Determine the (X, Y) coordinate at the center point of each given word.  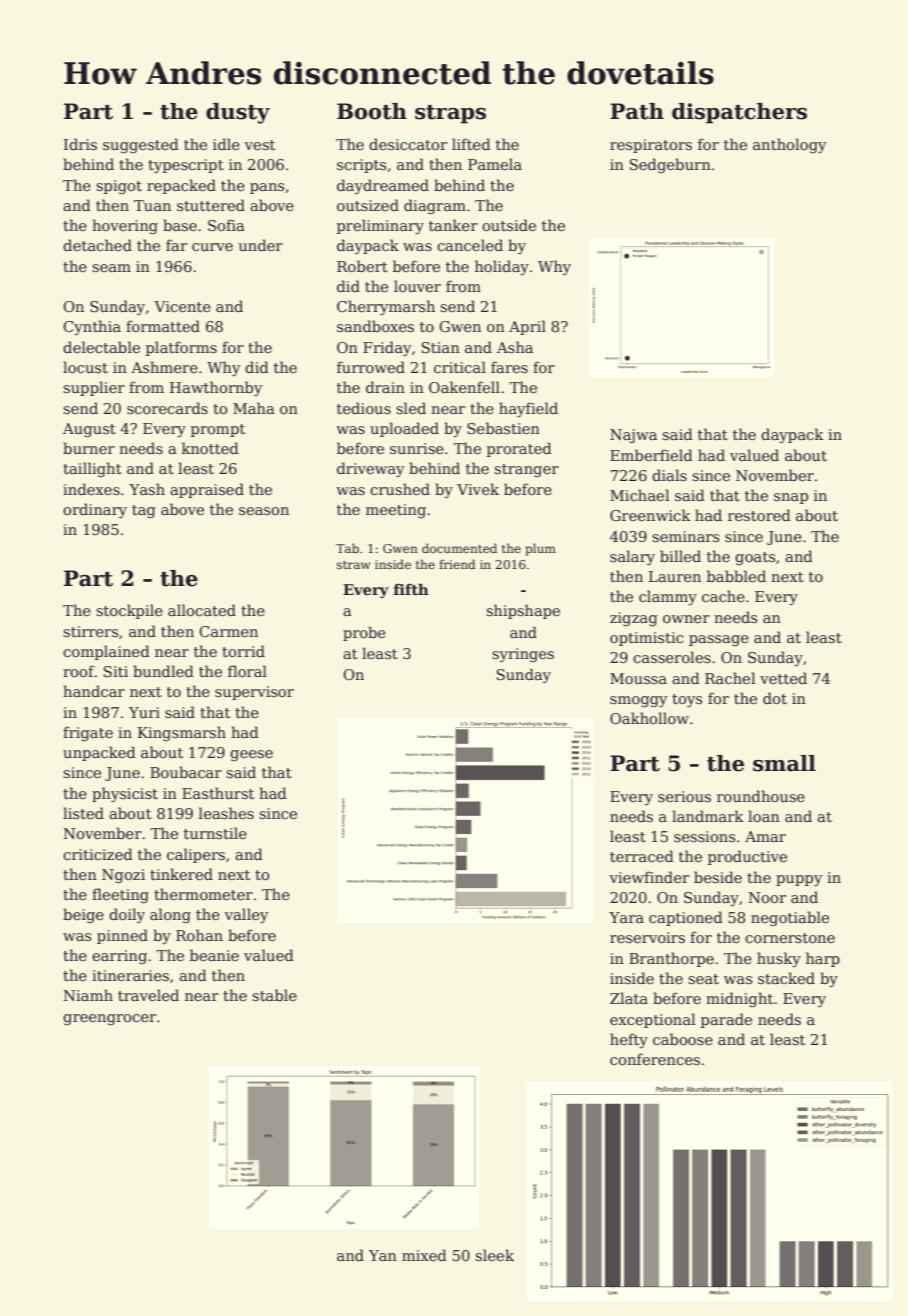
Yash (147, 489)
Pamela (495, 164)
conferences (655, 1059)
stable (274, 995)
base (180, 225)
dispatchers (739, 113)
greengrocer (109, 1019)
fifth (411, 589)
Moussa (638, 678)
